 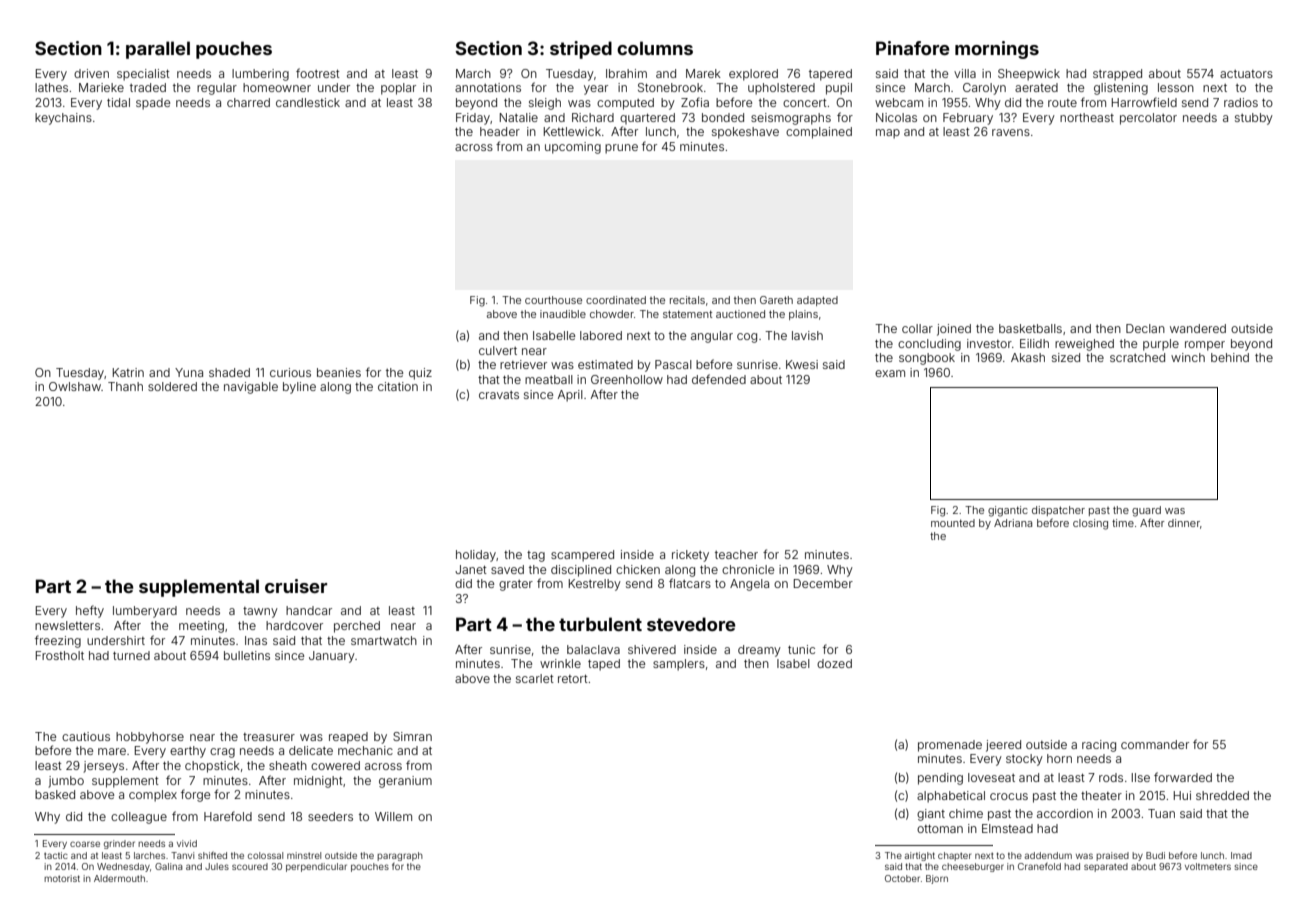 What do you see at coordinates (834, 663) in the screenshot?
I see `dozed` at bounding box center [834, 663].
